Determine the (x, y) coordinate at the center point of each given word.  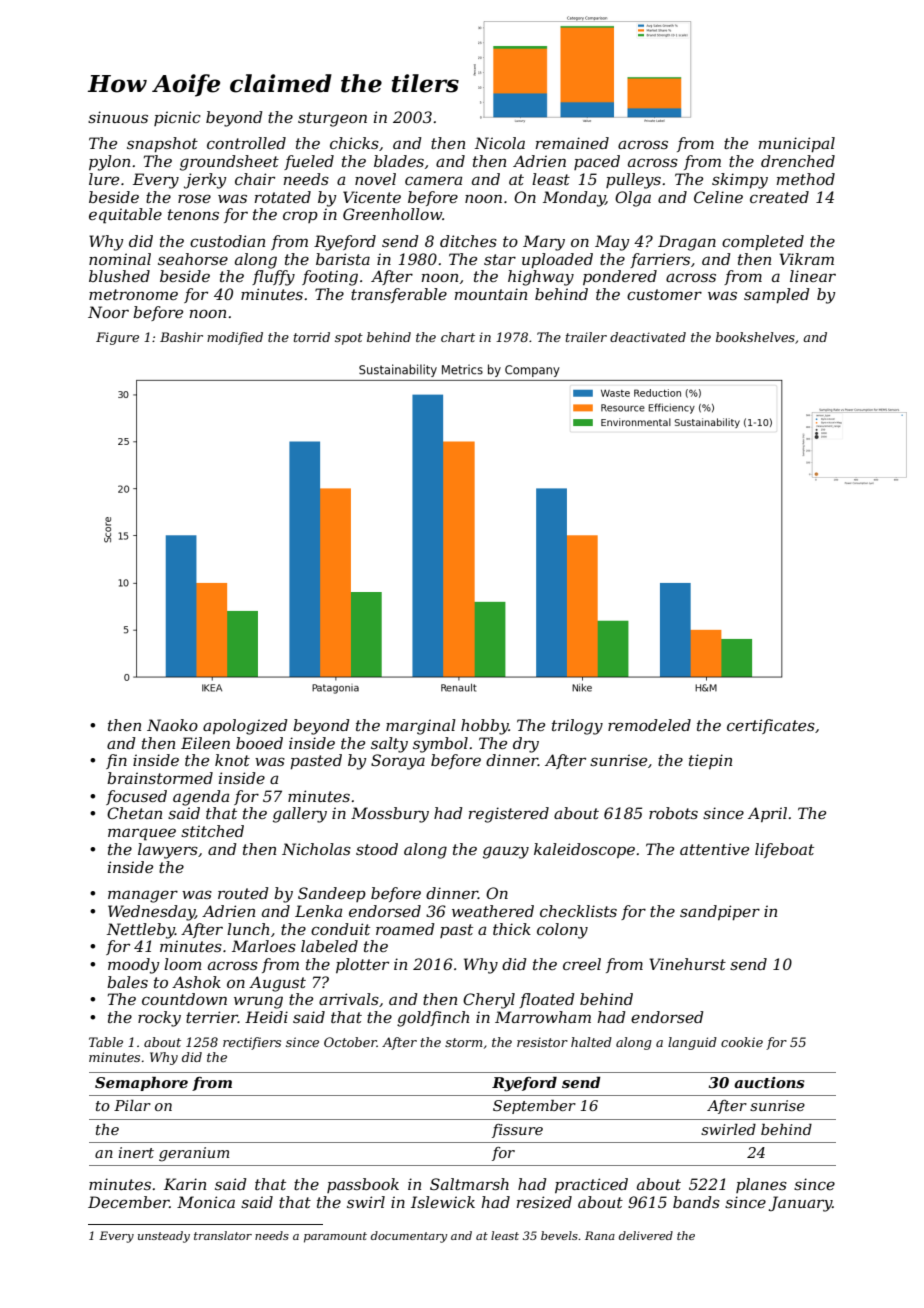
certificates (771, 726)
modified (235, 338)
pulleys (633, 181)
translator (223, 1235)
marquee (142, 834)
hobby (485, 727)
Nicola (499, 143)
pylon (109, 163)
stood (377, 849)
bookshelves (755, 337)
